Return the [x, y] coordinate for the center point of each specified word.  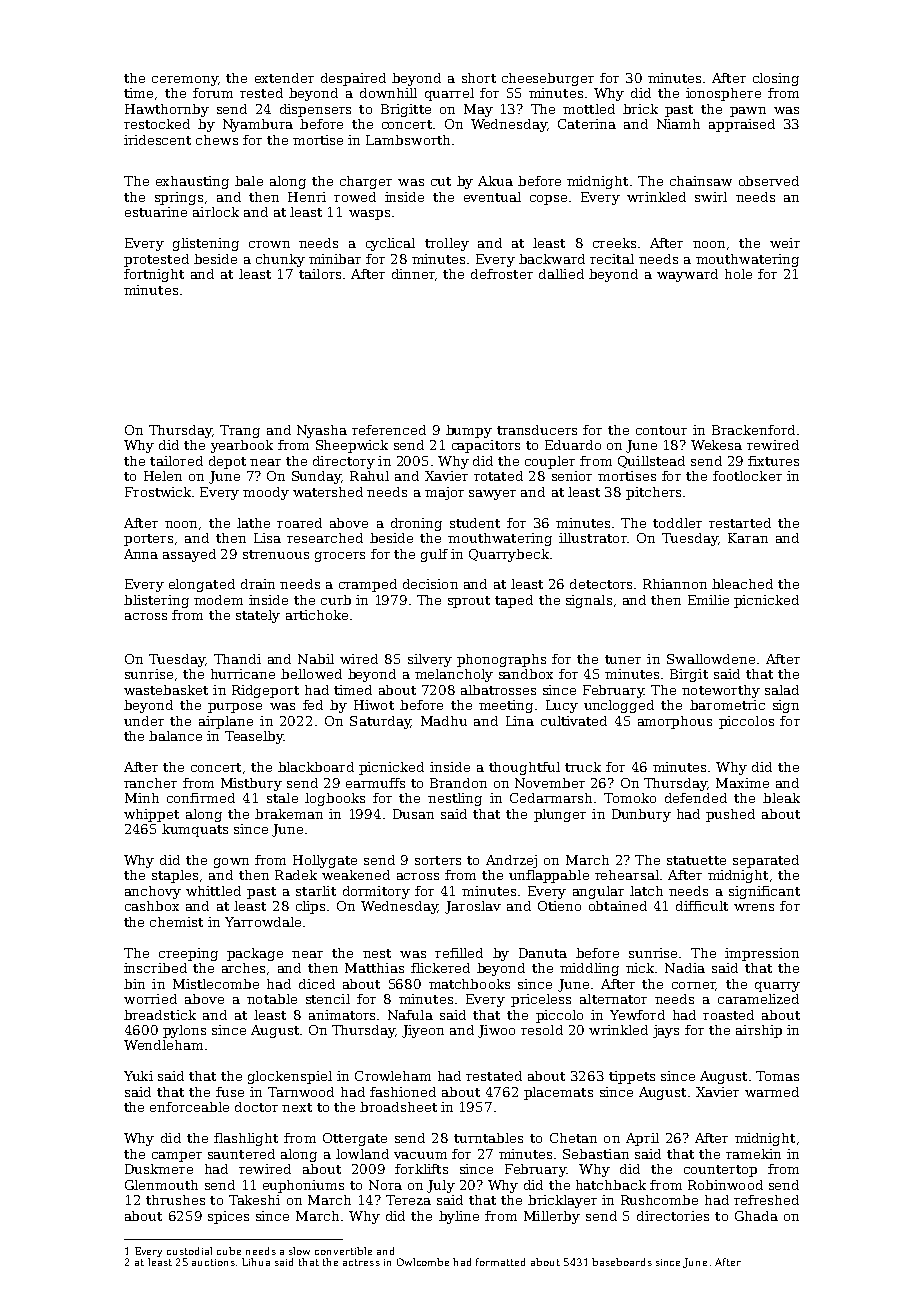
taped [514, 601]
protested [156, 260]
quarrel [449, 94]
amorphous [675, 722]
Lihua [256, 1262]
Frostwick [158, 492]
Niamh [678, 124]
